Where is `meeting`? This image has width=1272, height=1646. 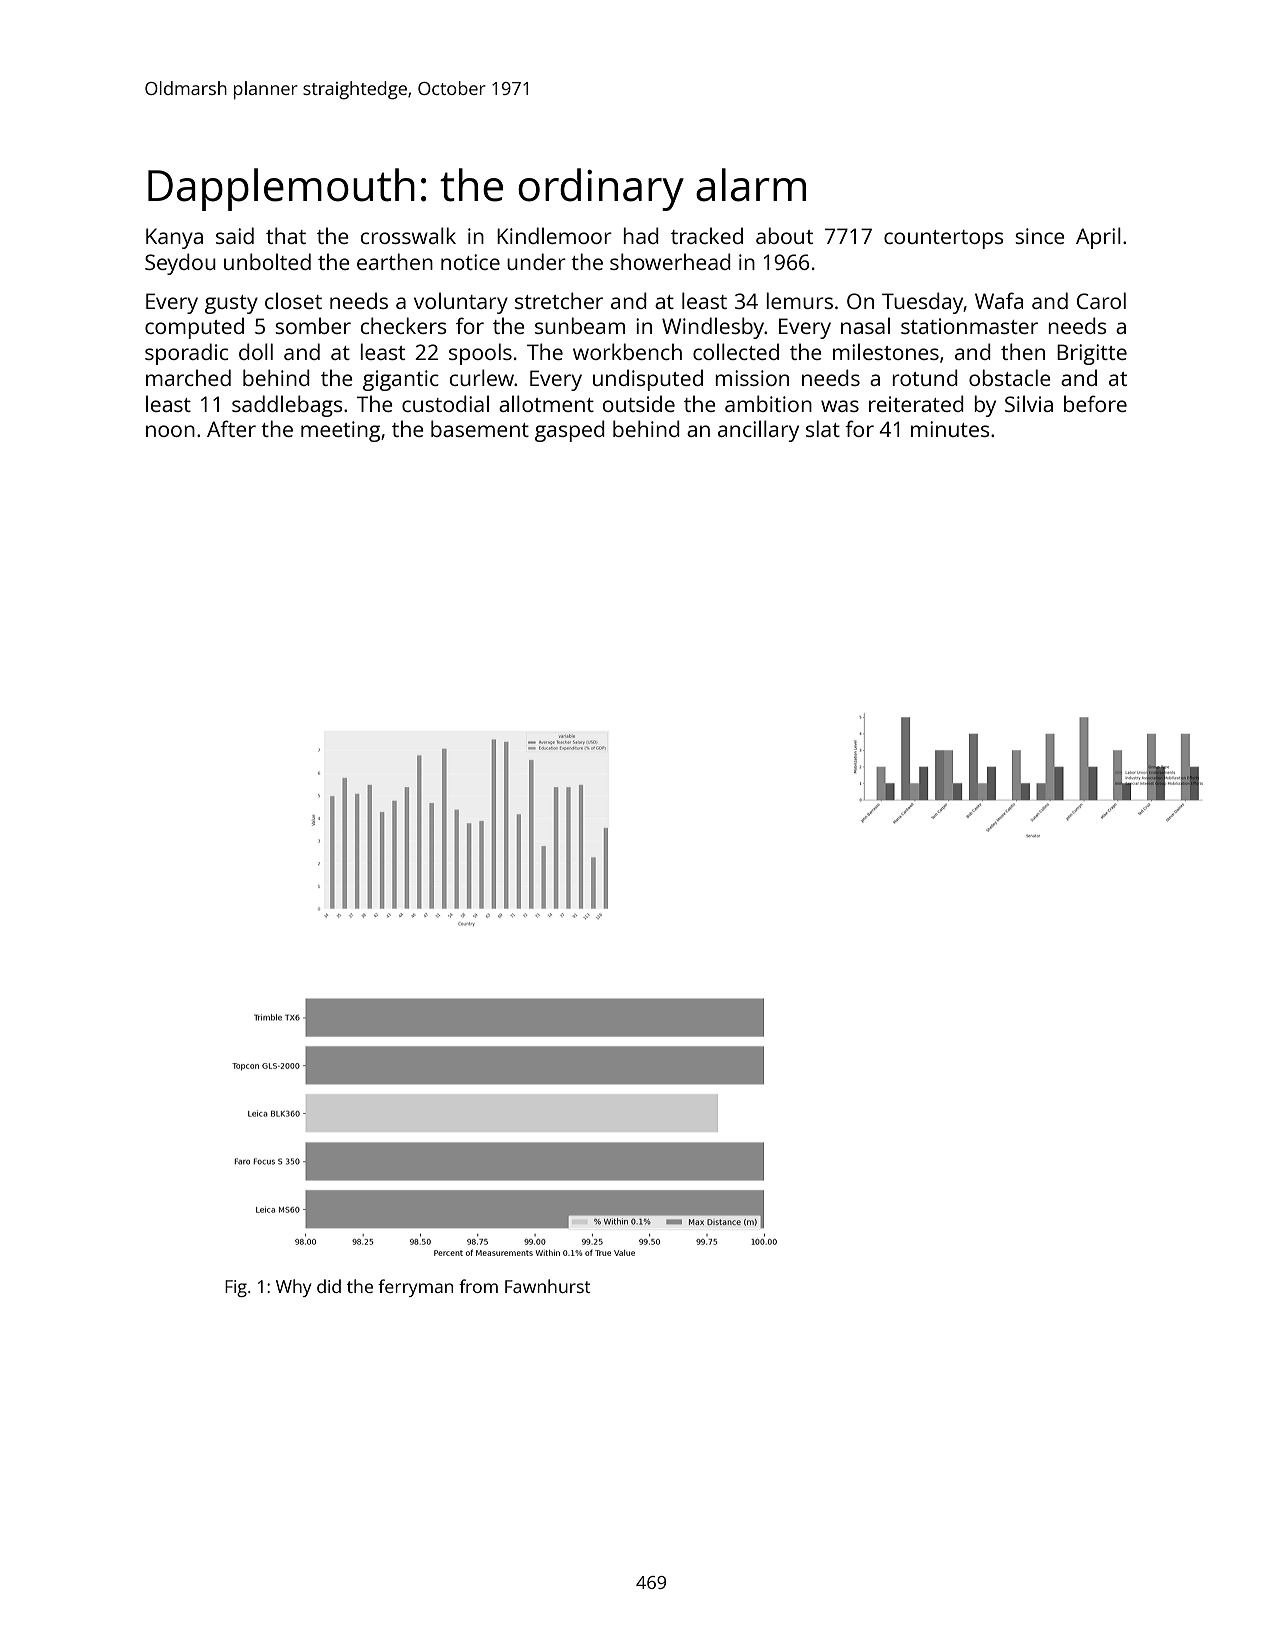 meeting is located at coordinates (340, 431).
